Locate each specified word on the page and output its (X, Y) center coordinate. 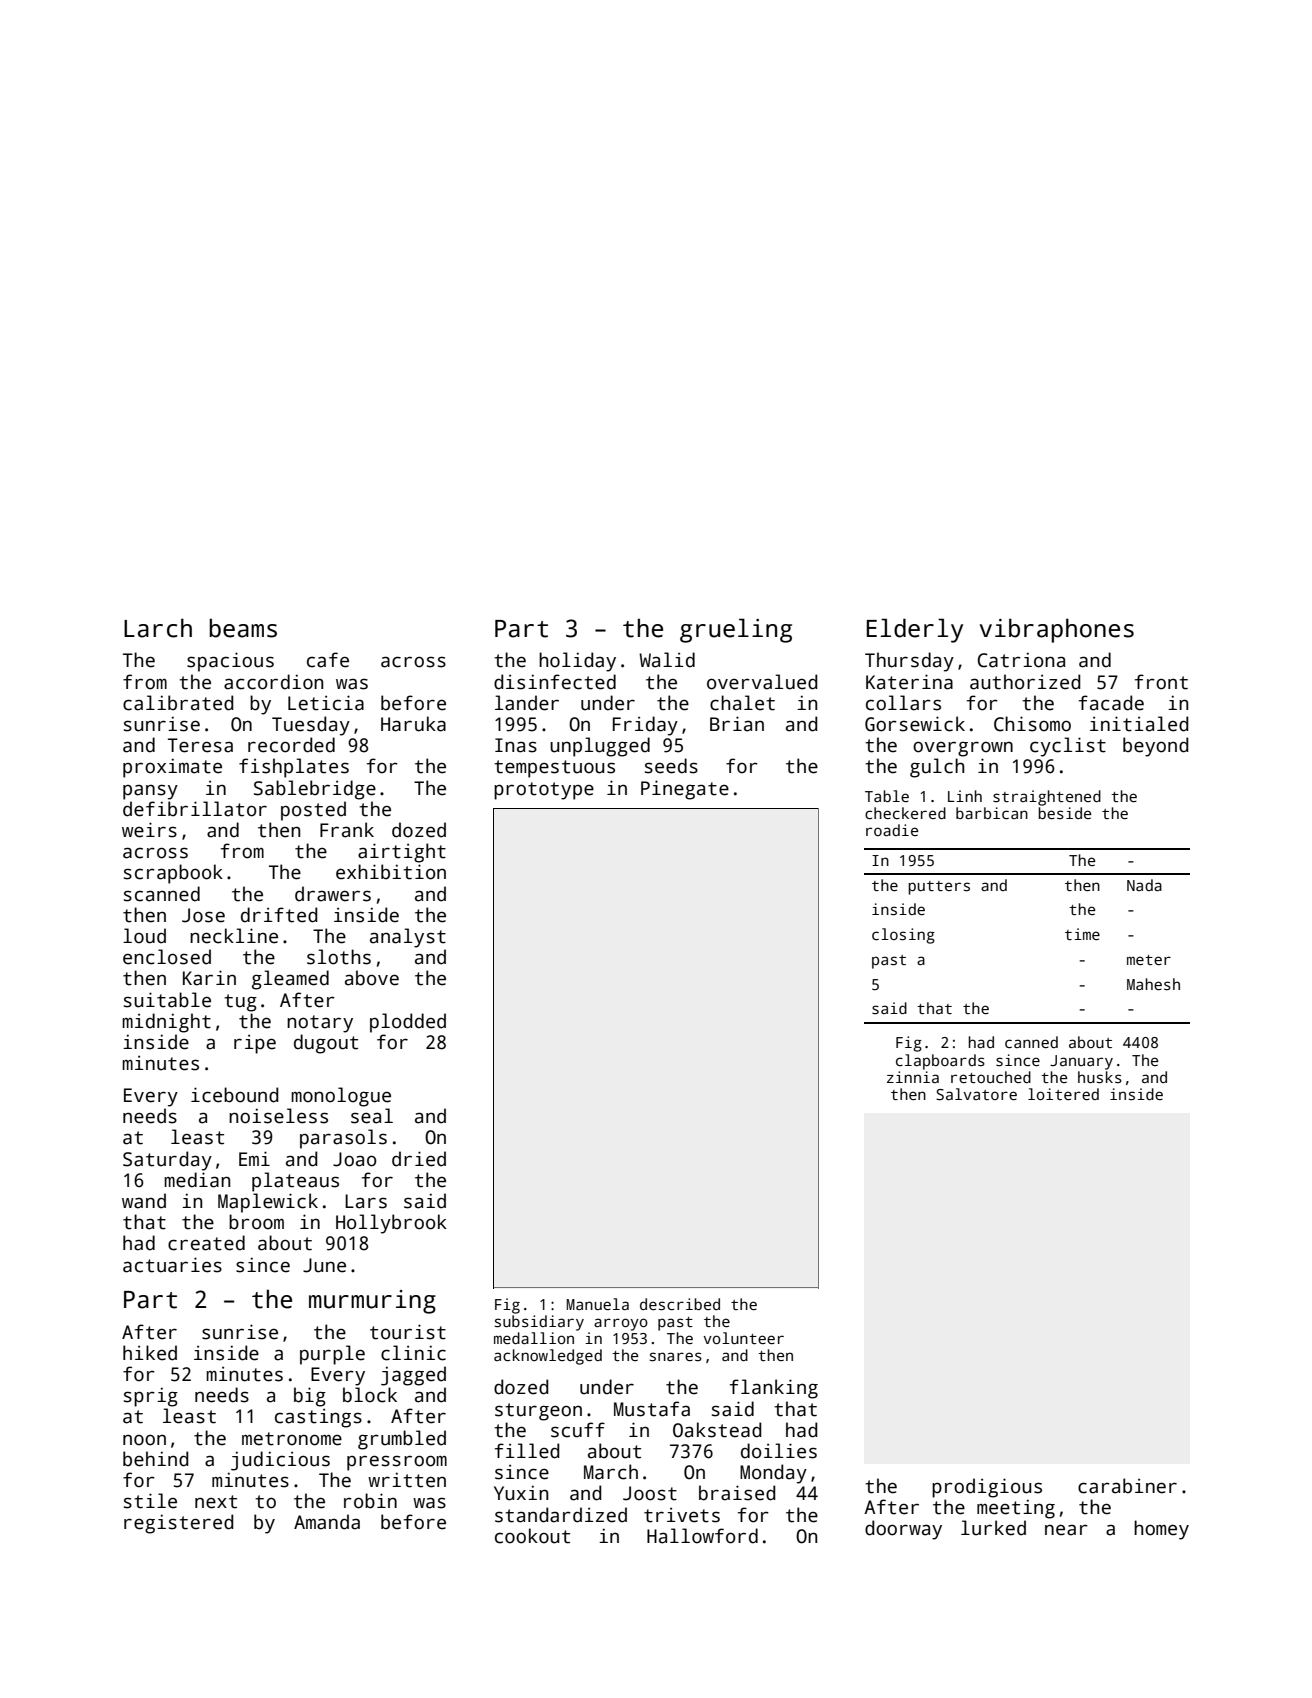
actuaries (172, 1265)
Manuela (597, 1304)
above (372, 978)
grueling (736, 630)
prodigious (987, 1488)
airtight (402, 853)
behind (155, 1459)
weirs (149, 830)
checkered (905, 813)
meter (1149, 960)
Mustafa (652, 1409)
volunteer (743, 1338)
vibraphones (1057, 630)
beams (243, 628)
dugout (326, 1044)
